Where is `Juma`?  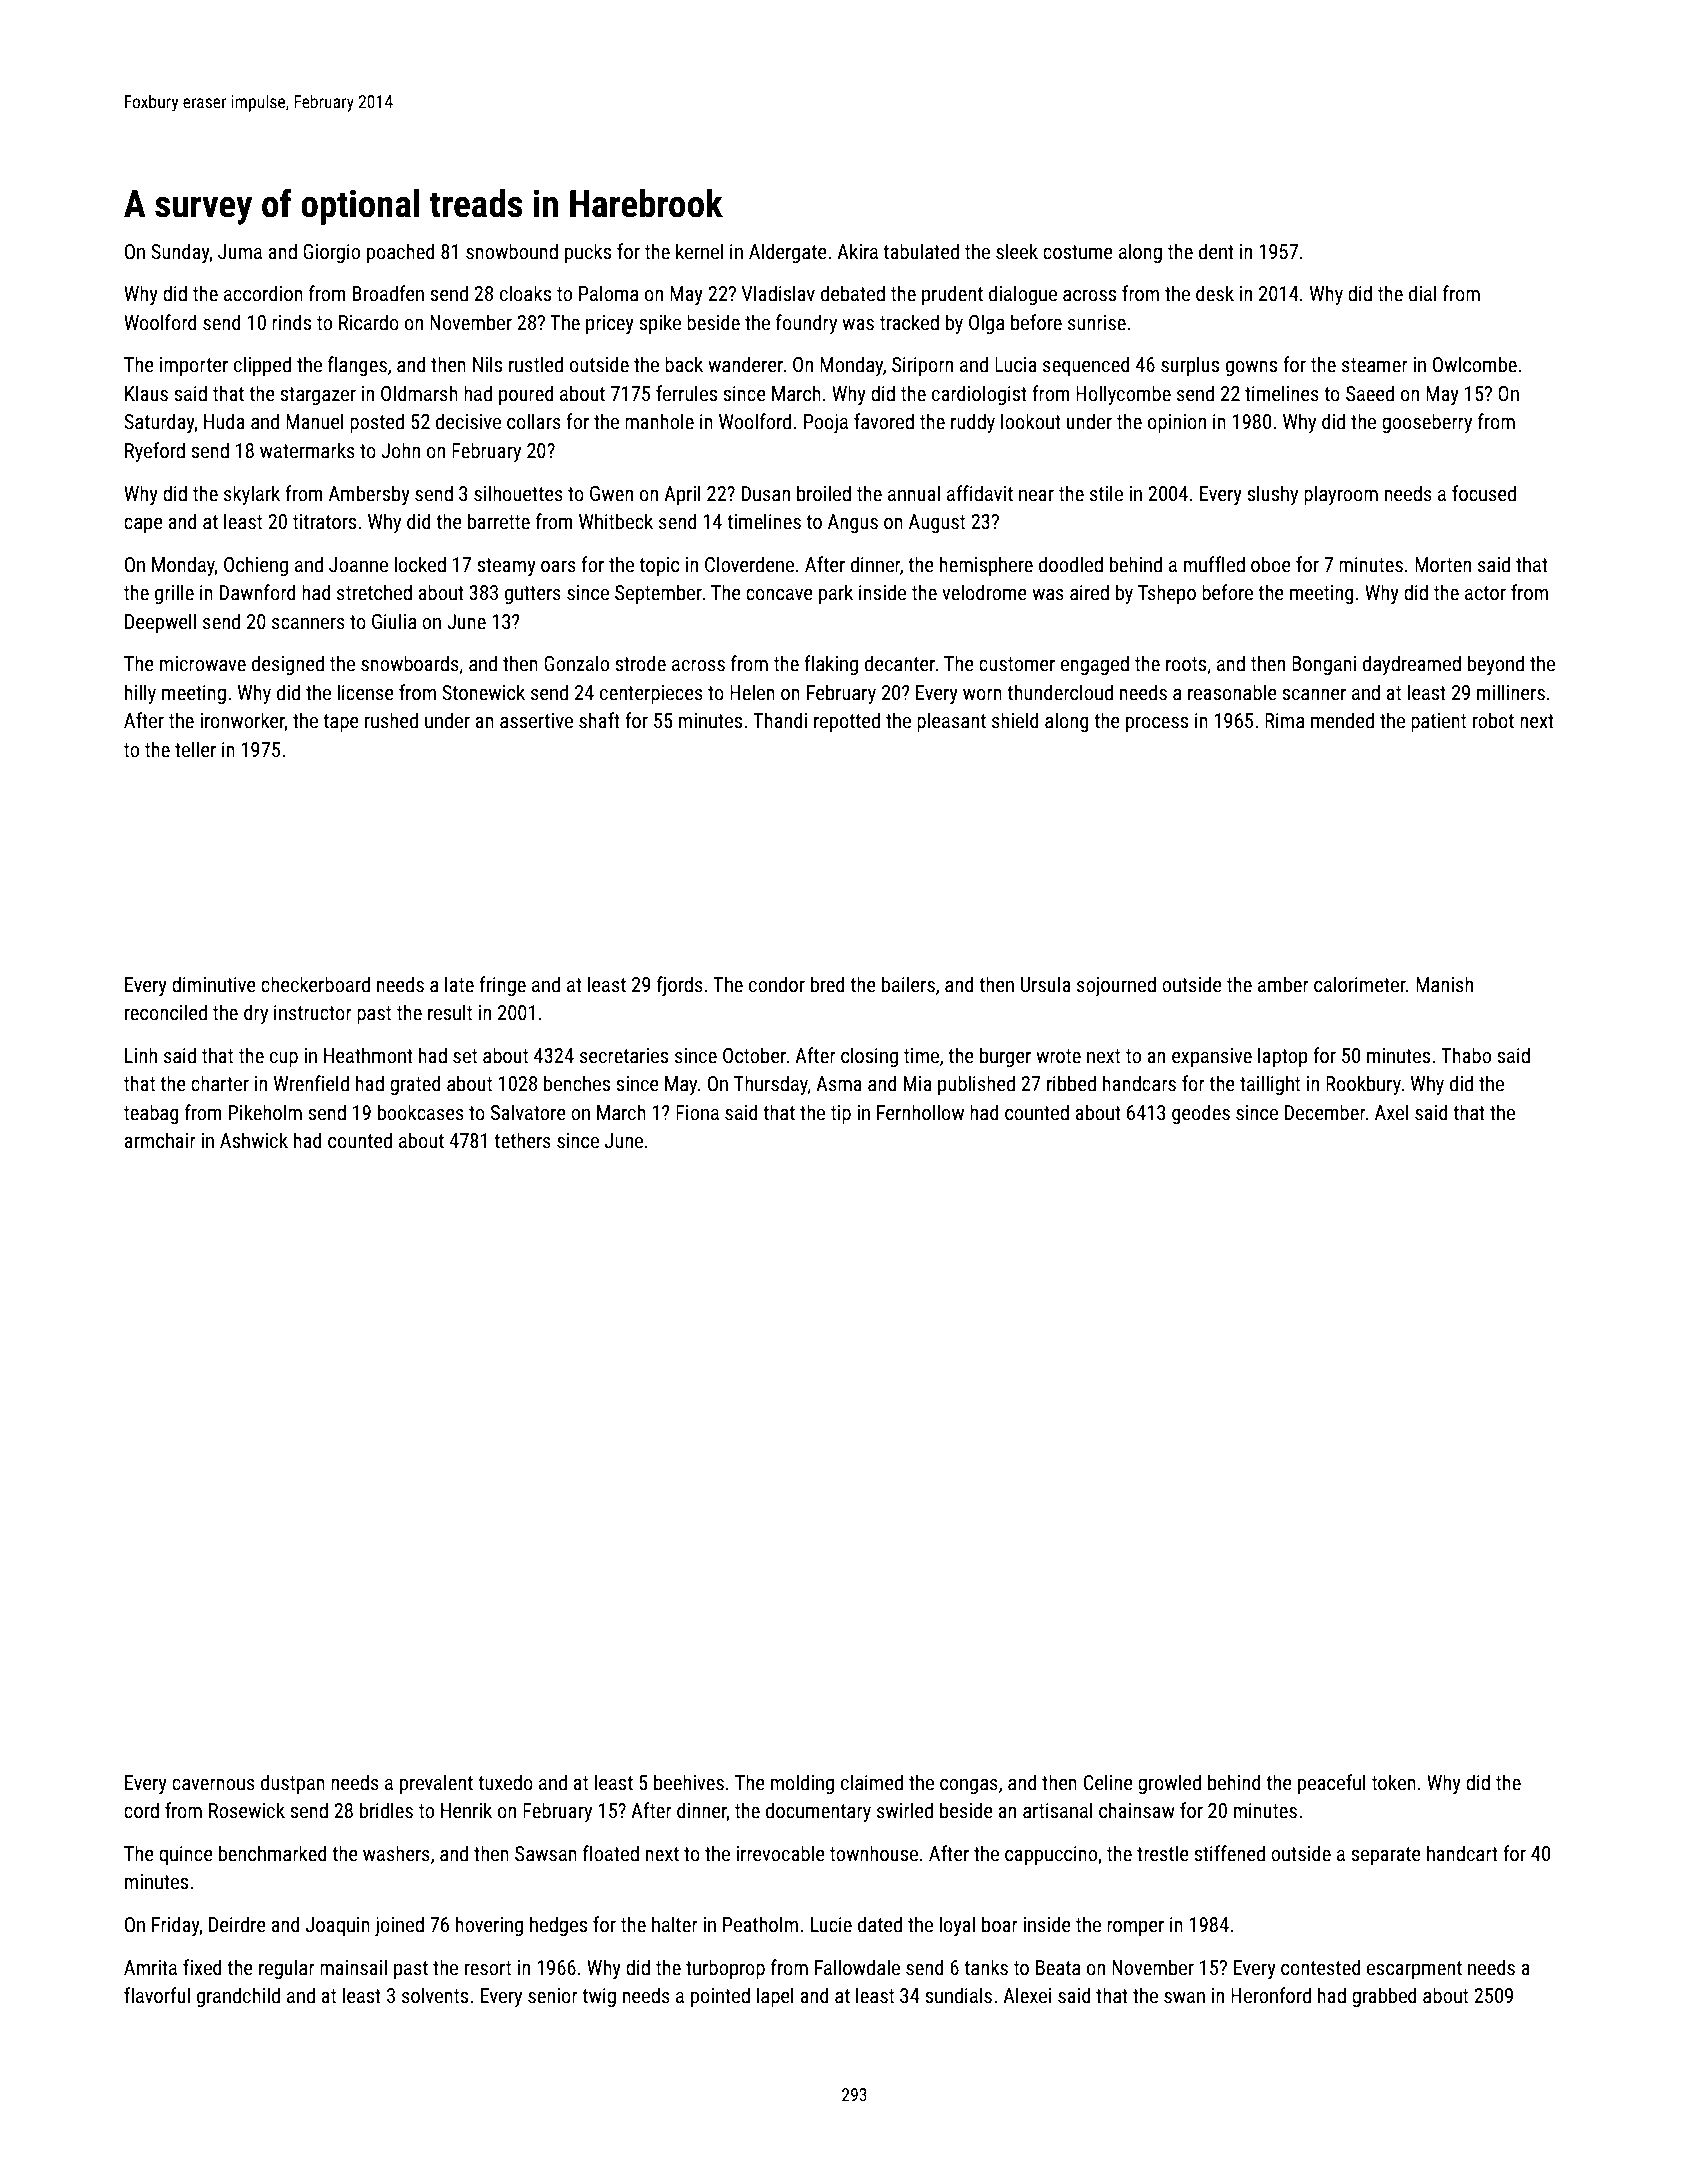 Juma is located at coordinates (240, 251).
